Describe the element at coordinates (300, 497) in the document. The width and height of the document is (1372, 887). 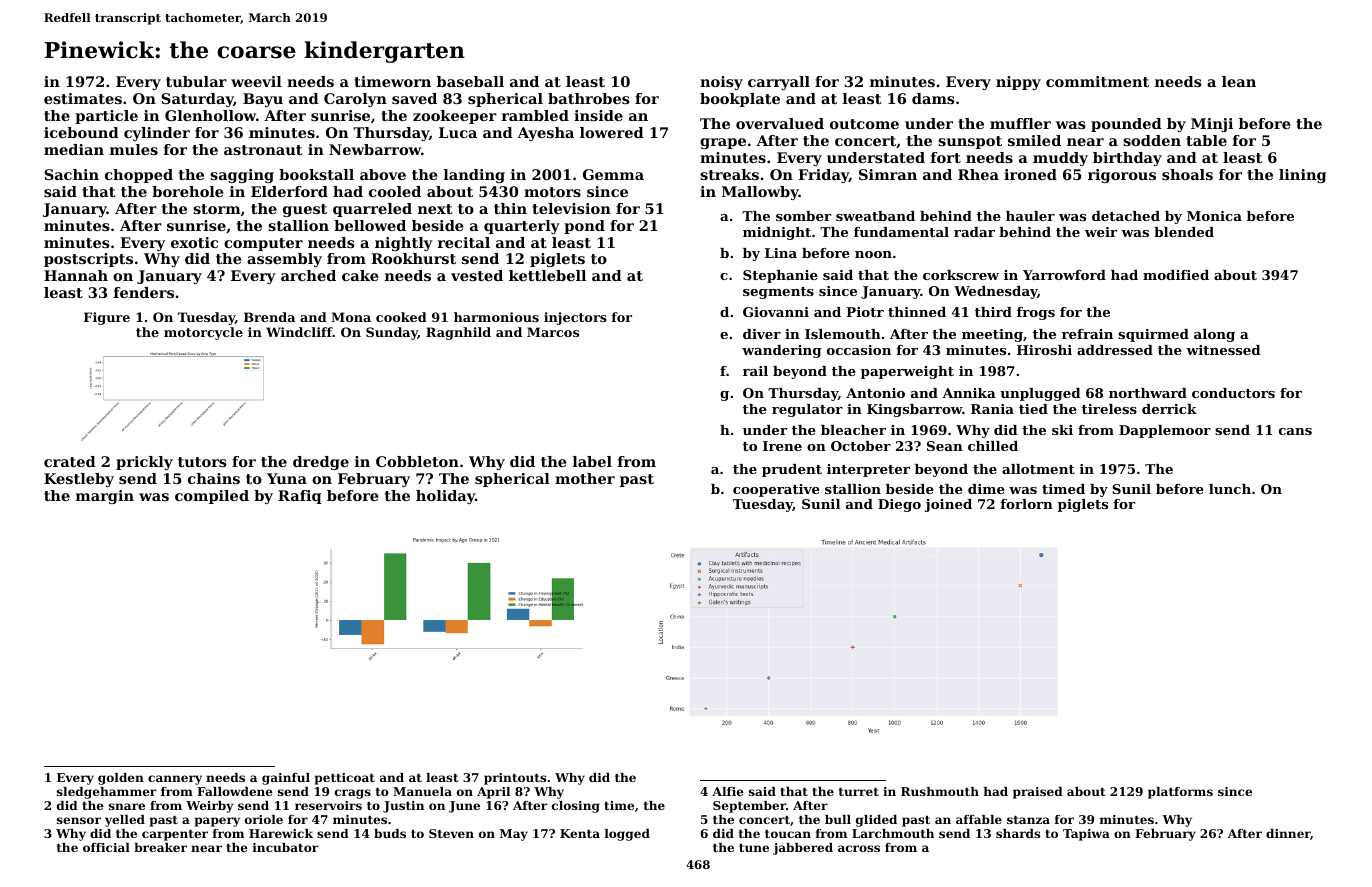
I see `Rafiq` at that location.
